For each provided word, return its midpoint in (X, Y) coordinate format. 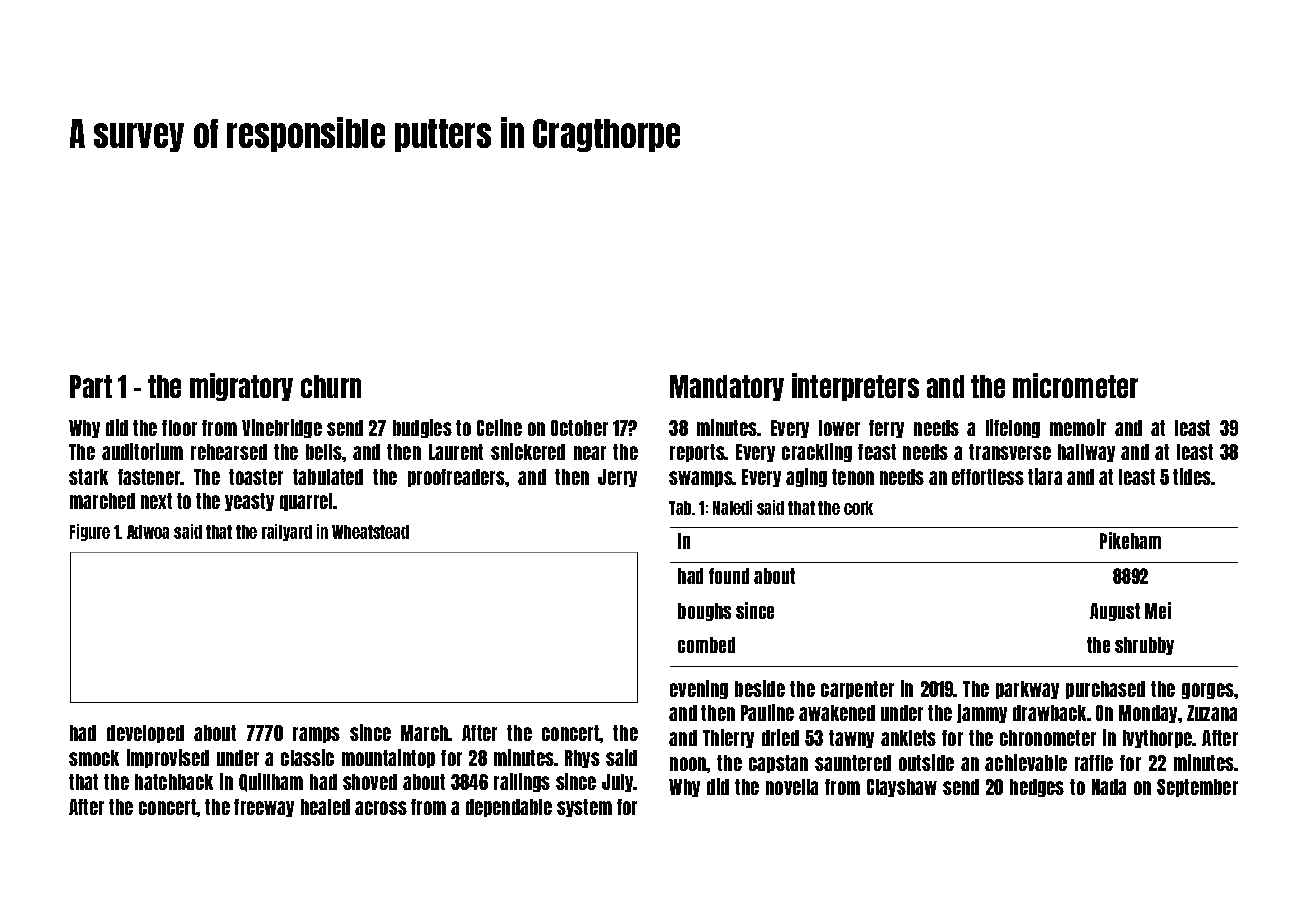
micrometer (1075, 385)
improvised (168, 758)
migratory (241, 387)
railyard (287, 532)
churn (331, 386)
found (729, 576)
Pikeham (1130, 540)
